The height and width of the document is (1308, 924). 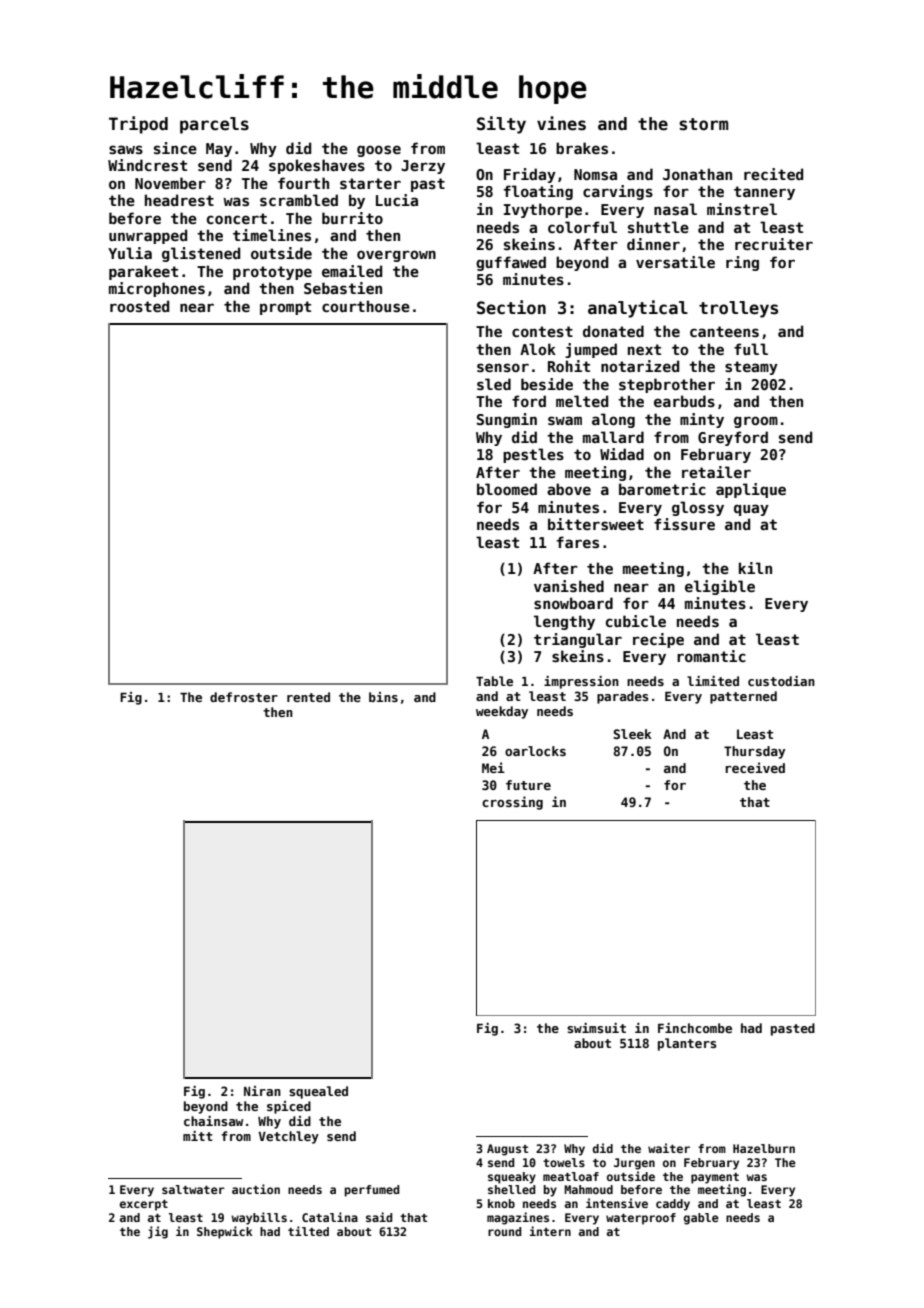 I want to click on prompt, so click(x=285, y=308).
